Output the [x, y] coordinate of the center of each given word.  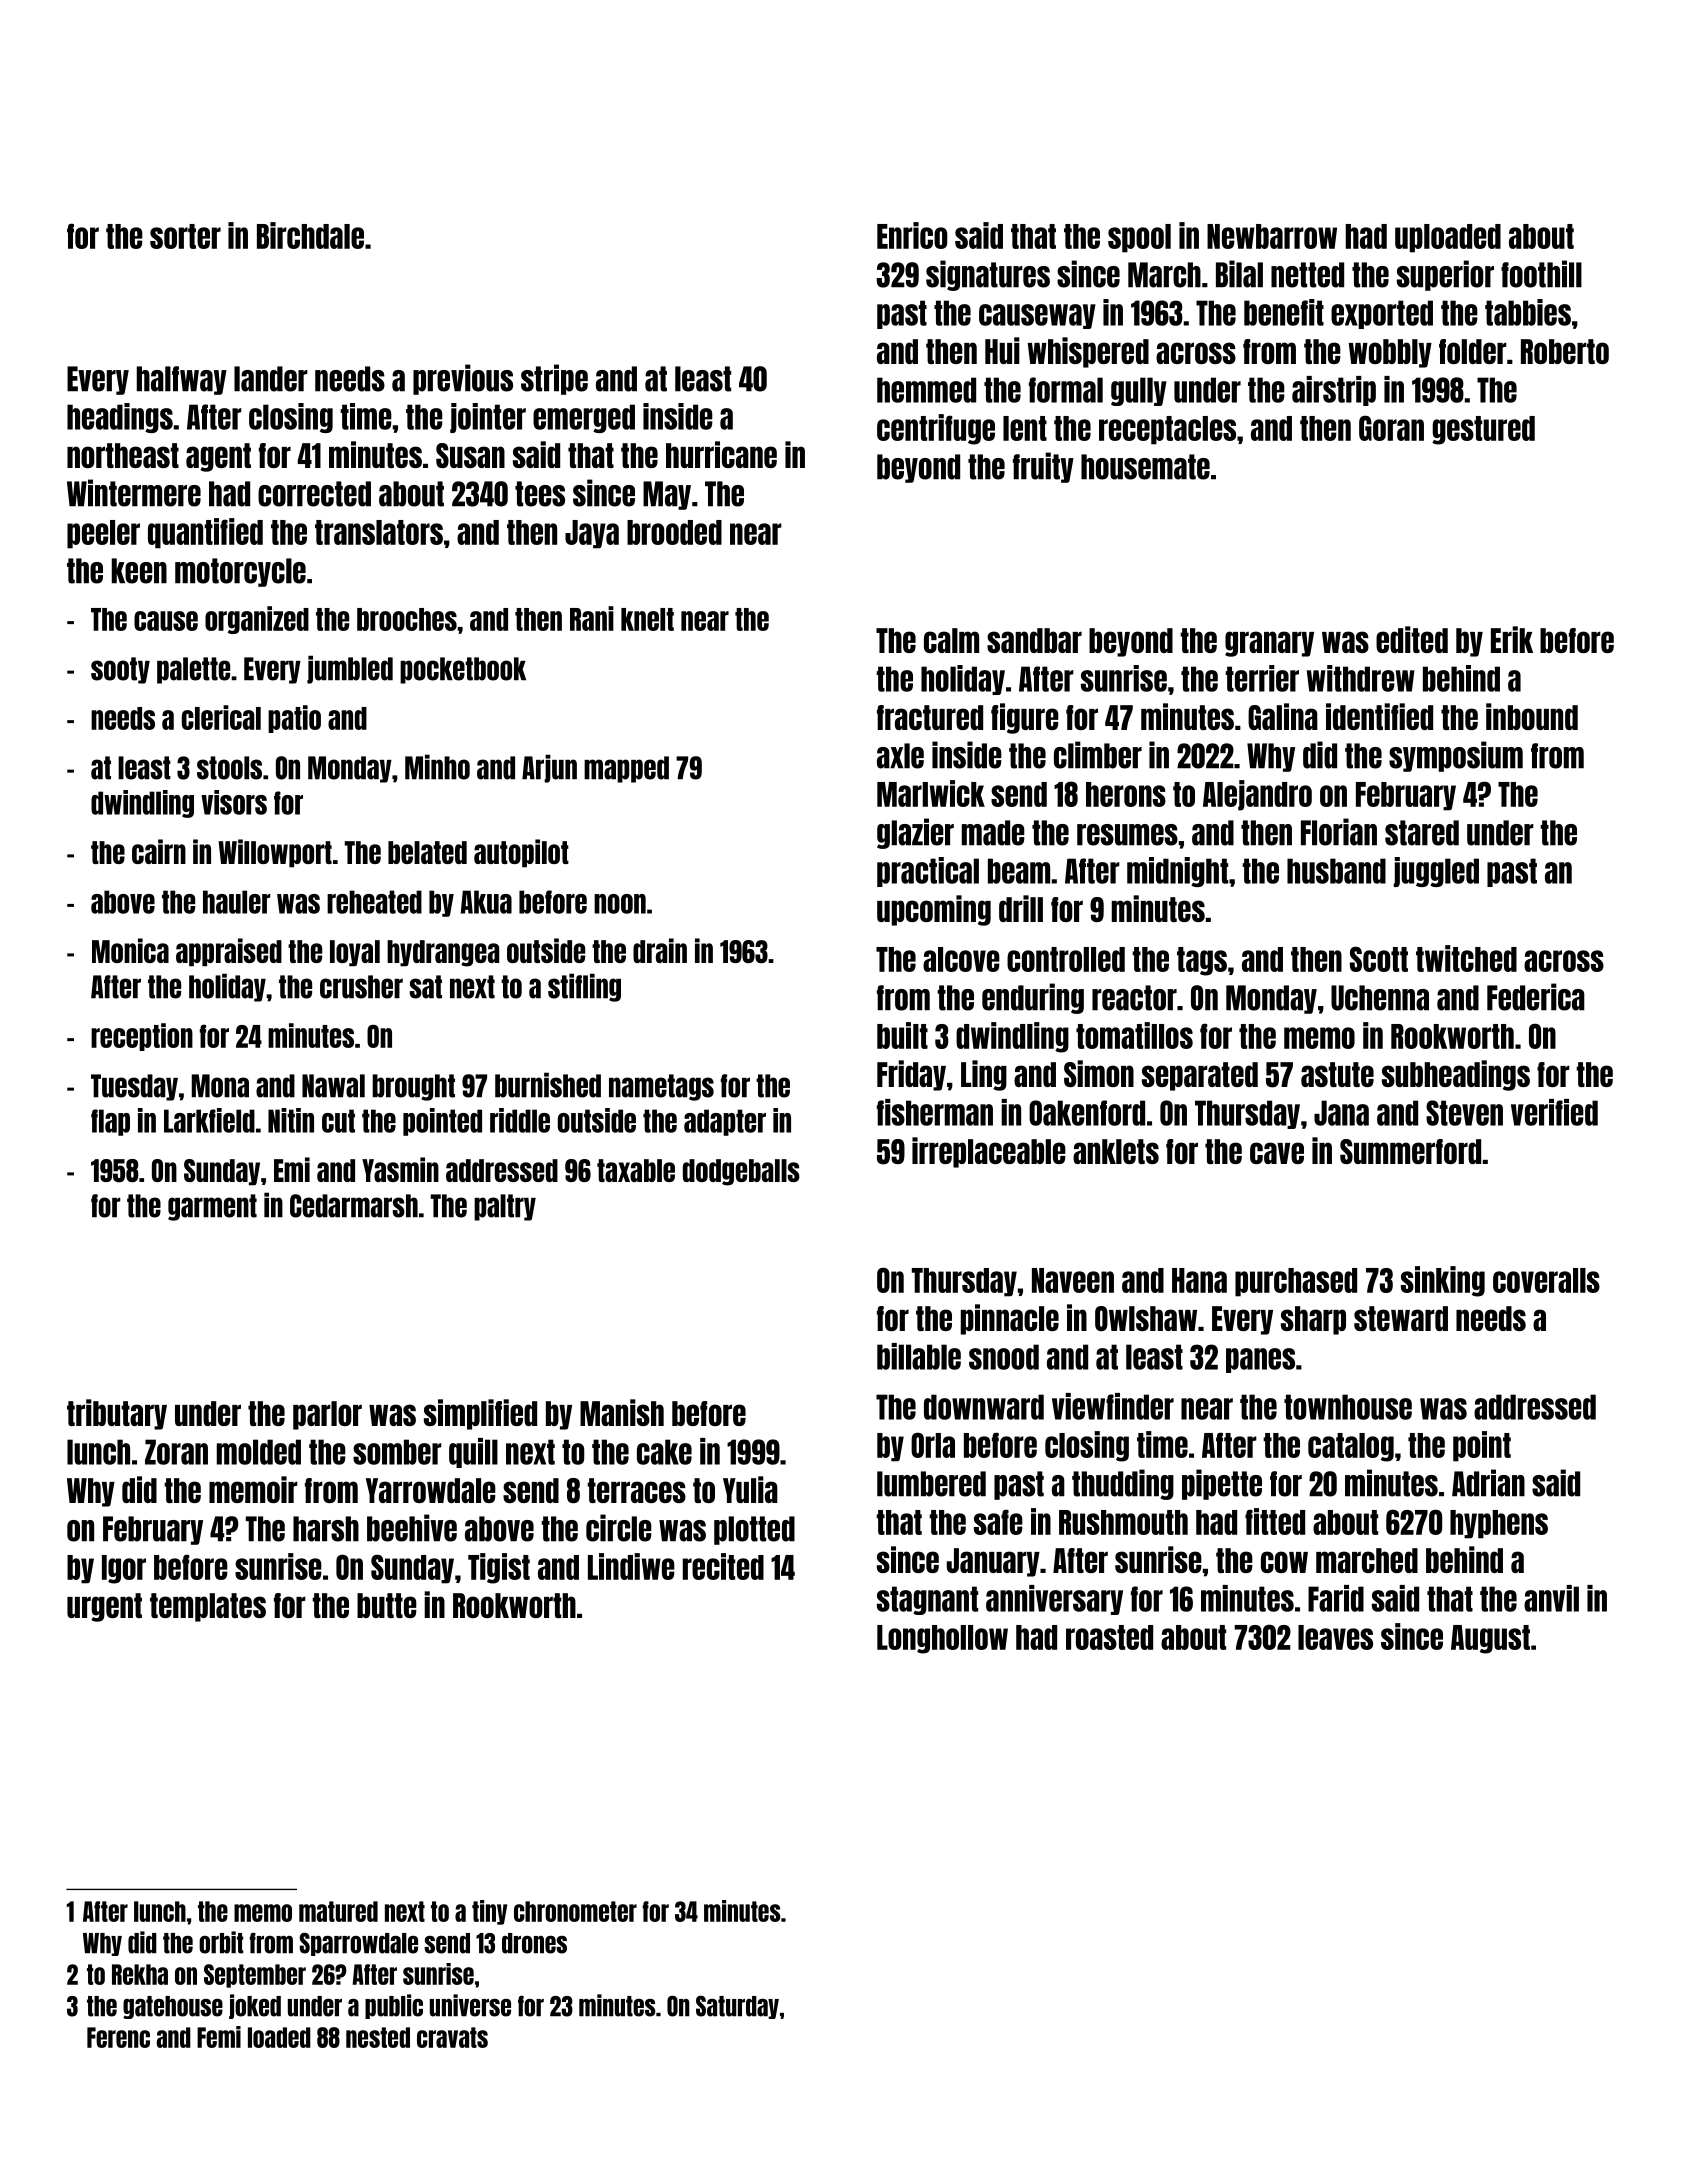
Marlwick [931, 793]
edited [1412, 639]
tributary [117, 1414]
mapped [626, 769]
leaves [1335, 1637]
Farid [1336, 1598]
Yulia [750, 1489]
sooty [120, 670]
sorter [185, 236]
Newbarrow [1272, 236]
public [394, 2006]
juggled [1436, 872]
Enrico [912, 235]
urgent [104, 1607]
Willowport [275, 853]
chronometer [575, 1911]
